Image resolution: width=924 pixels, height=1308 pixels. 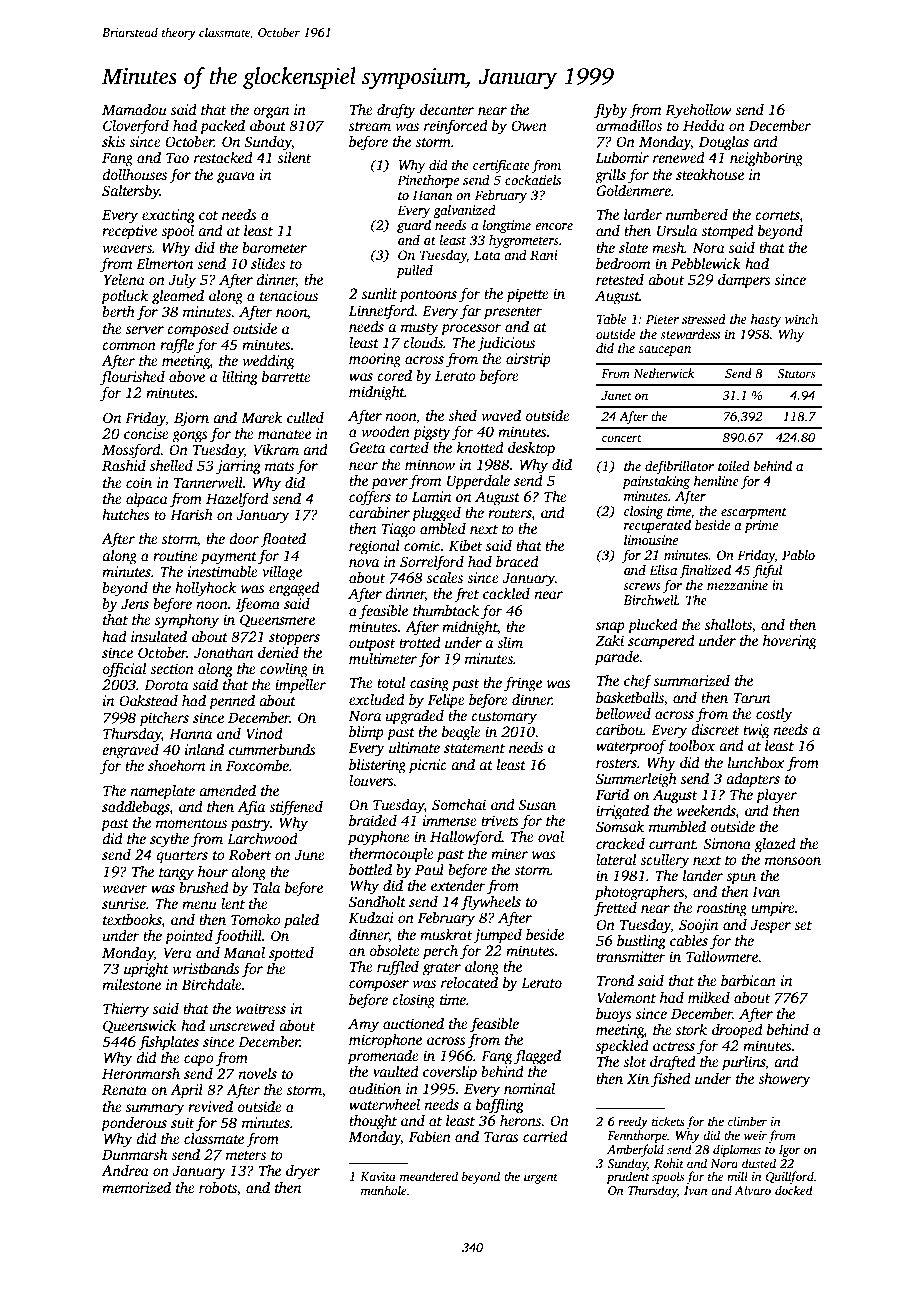 What do you see at coordinates (766, 320) in the image?
I see `hasty` at bounding box center [766, 320].
